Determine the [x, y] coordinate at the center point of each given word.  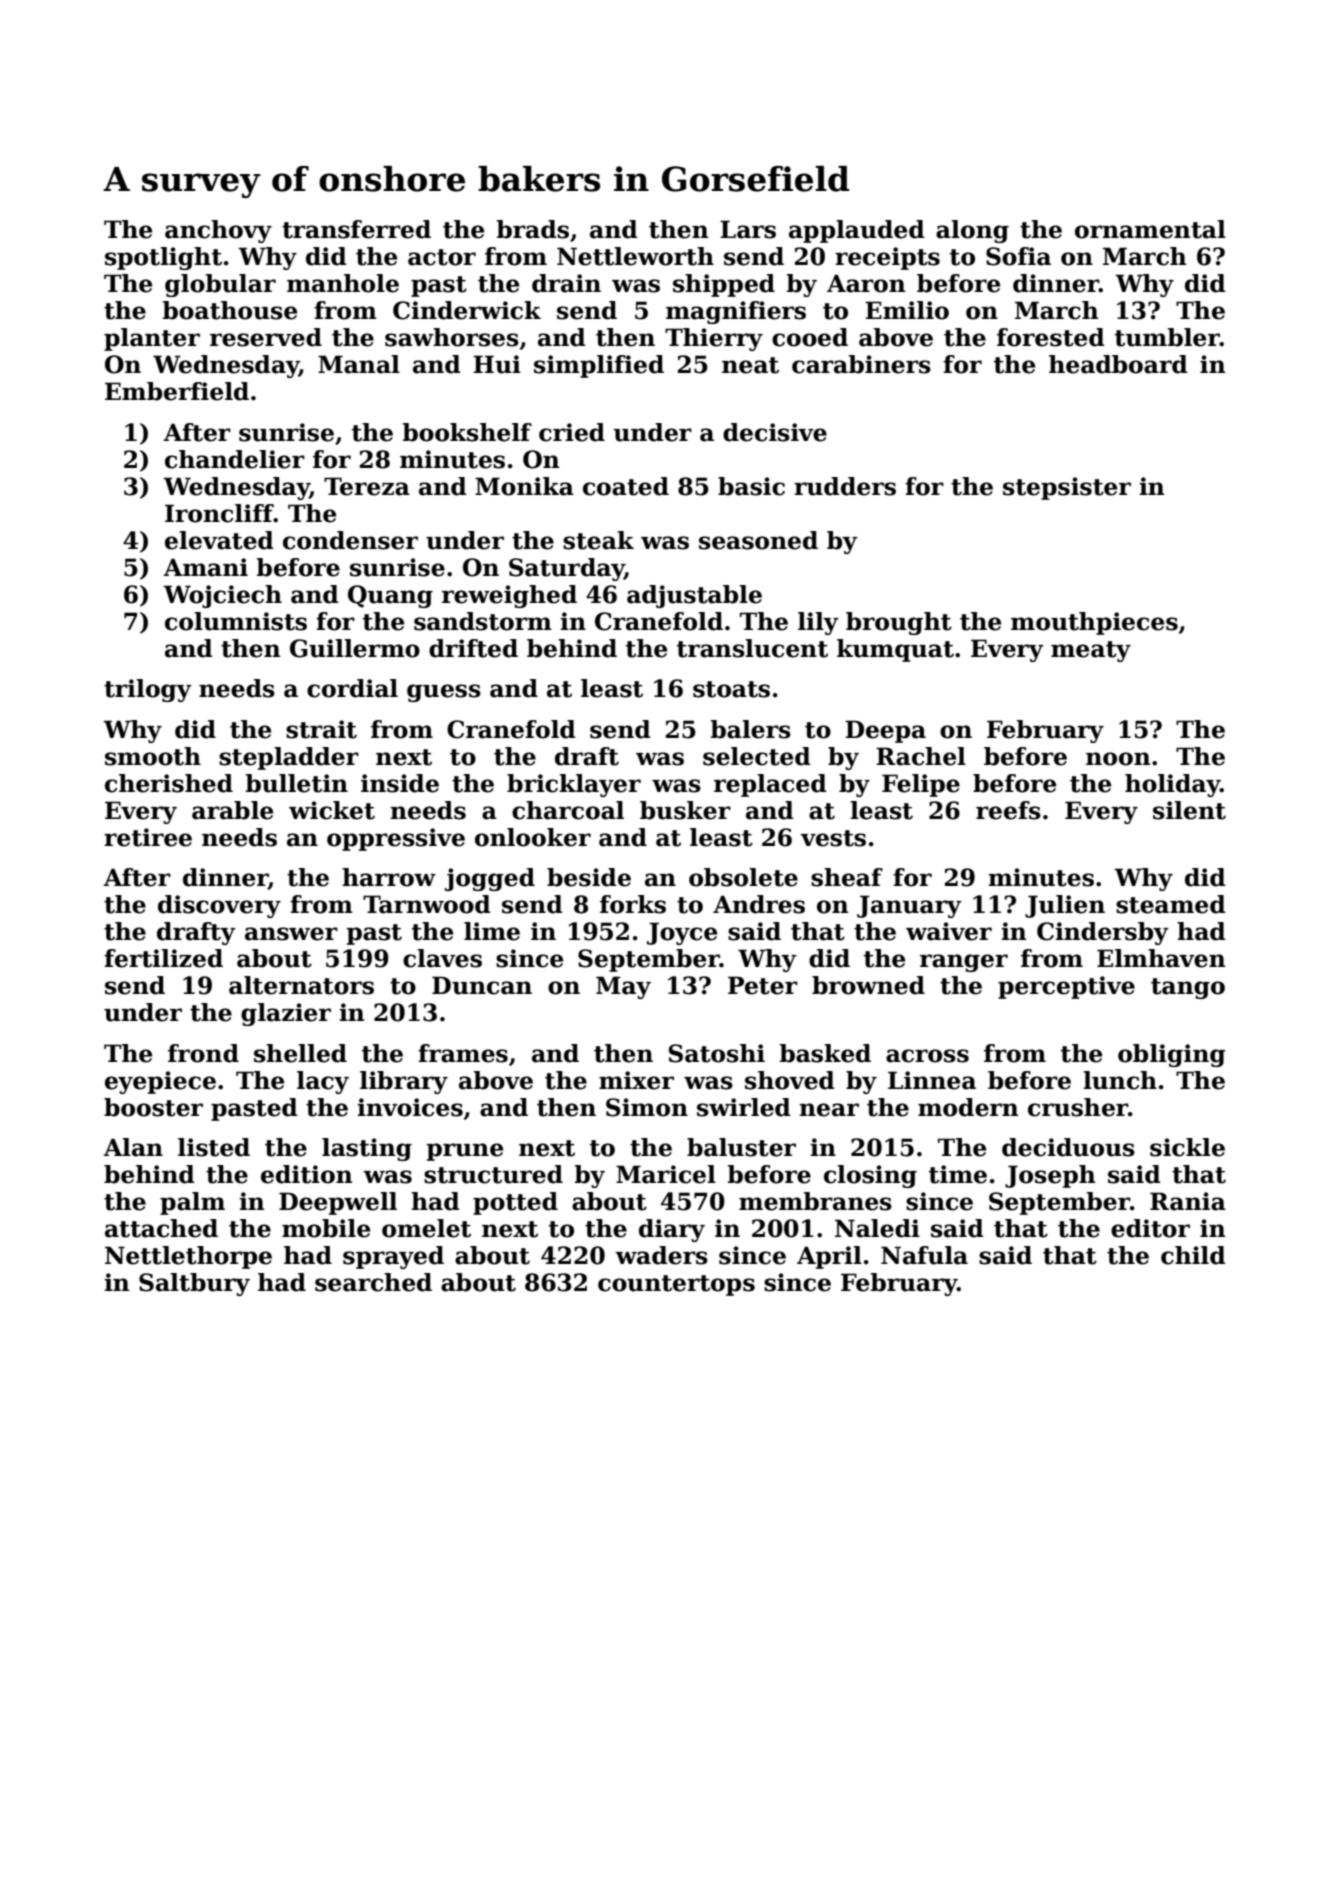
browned [868, 985]
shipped [724, 285]
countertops [676, 1285]
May [623, 987]
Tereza [367, 486]
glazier [286, 1014]
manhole [343, 283]
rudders [845, 486]
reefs [1008, 810]
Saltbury [194, 1284]
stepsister [1067, 488]
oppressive [396, 839]
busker [685, 810]
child [1193, 1255]
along [972, 231]
